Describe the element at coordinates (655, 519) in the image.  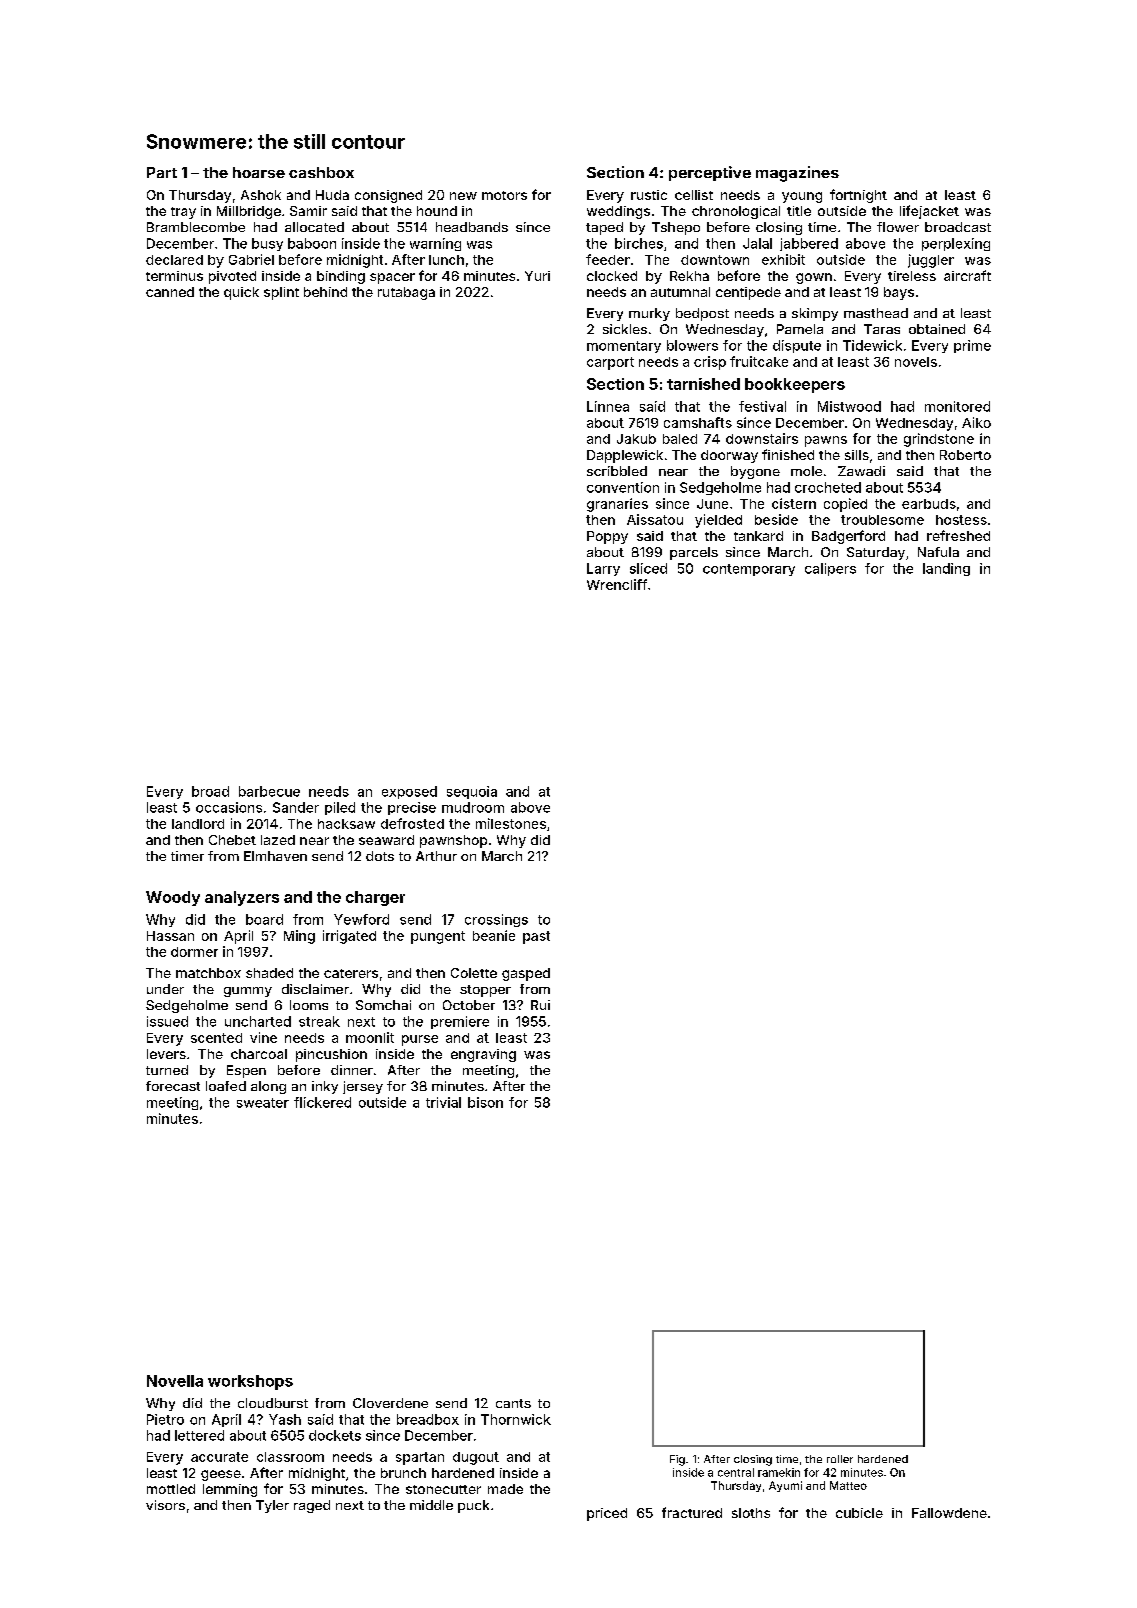
I see `Aissatou` at that location.
